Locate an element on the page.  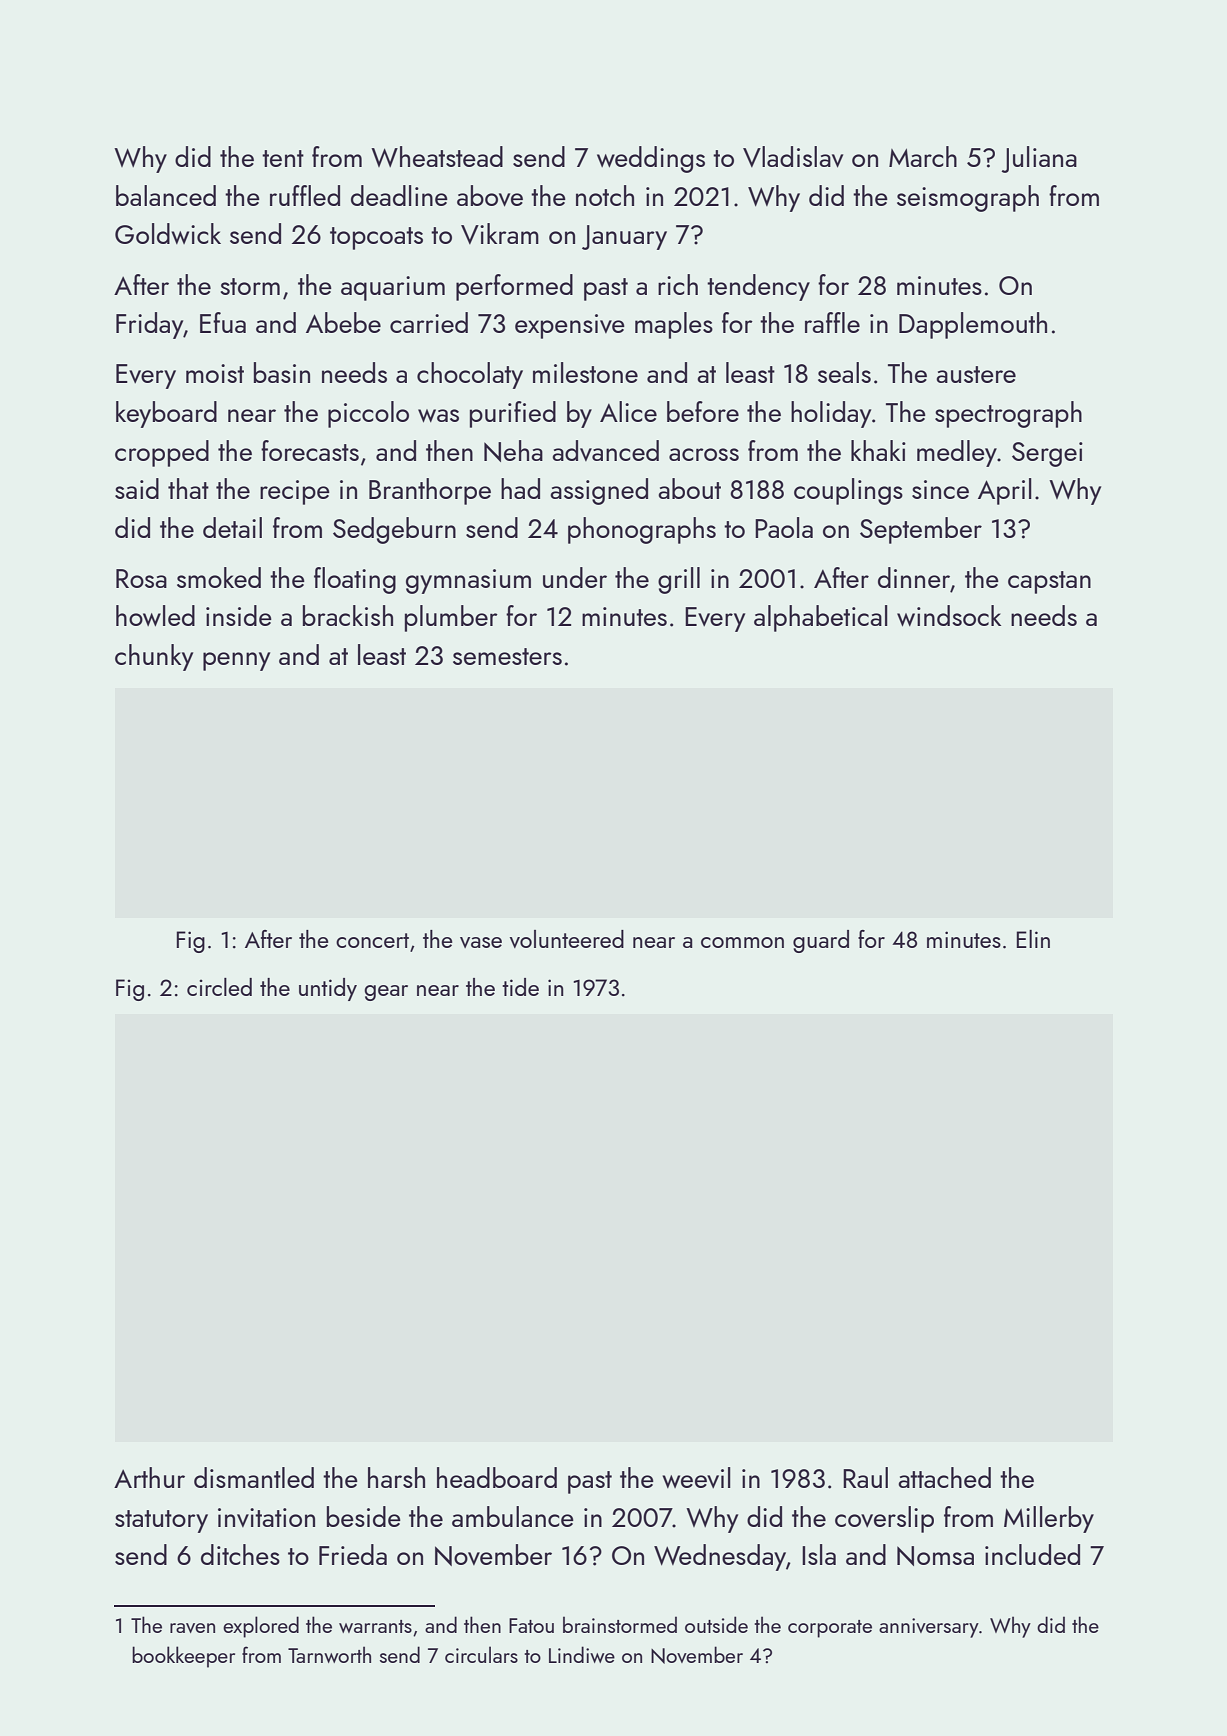
tide is located at coordinates (520, 987).
